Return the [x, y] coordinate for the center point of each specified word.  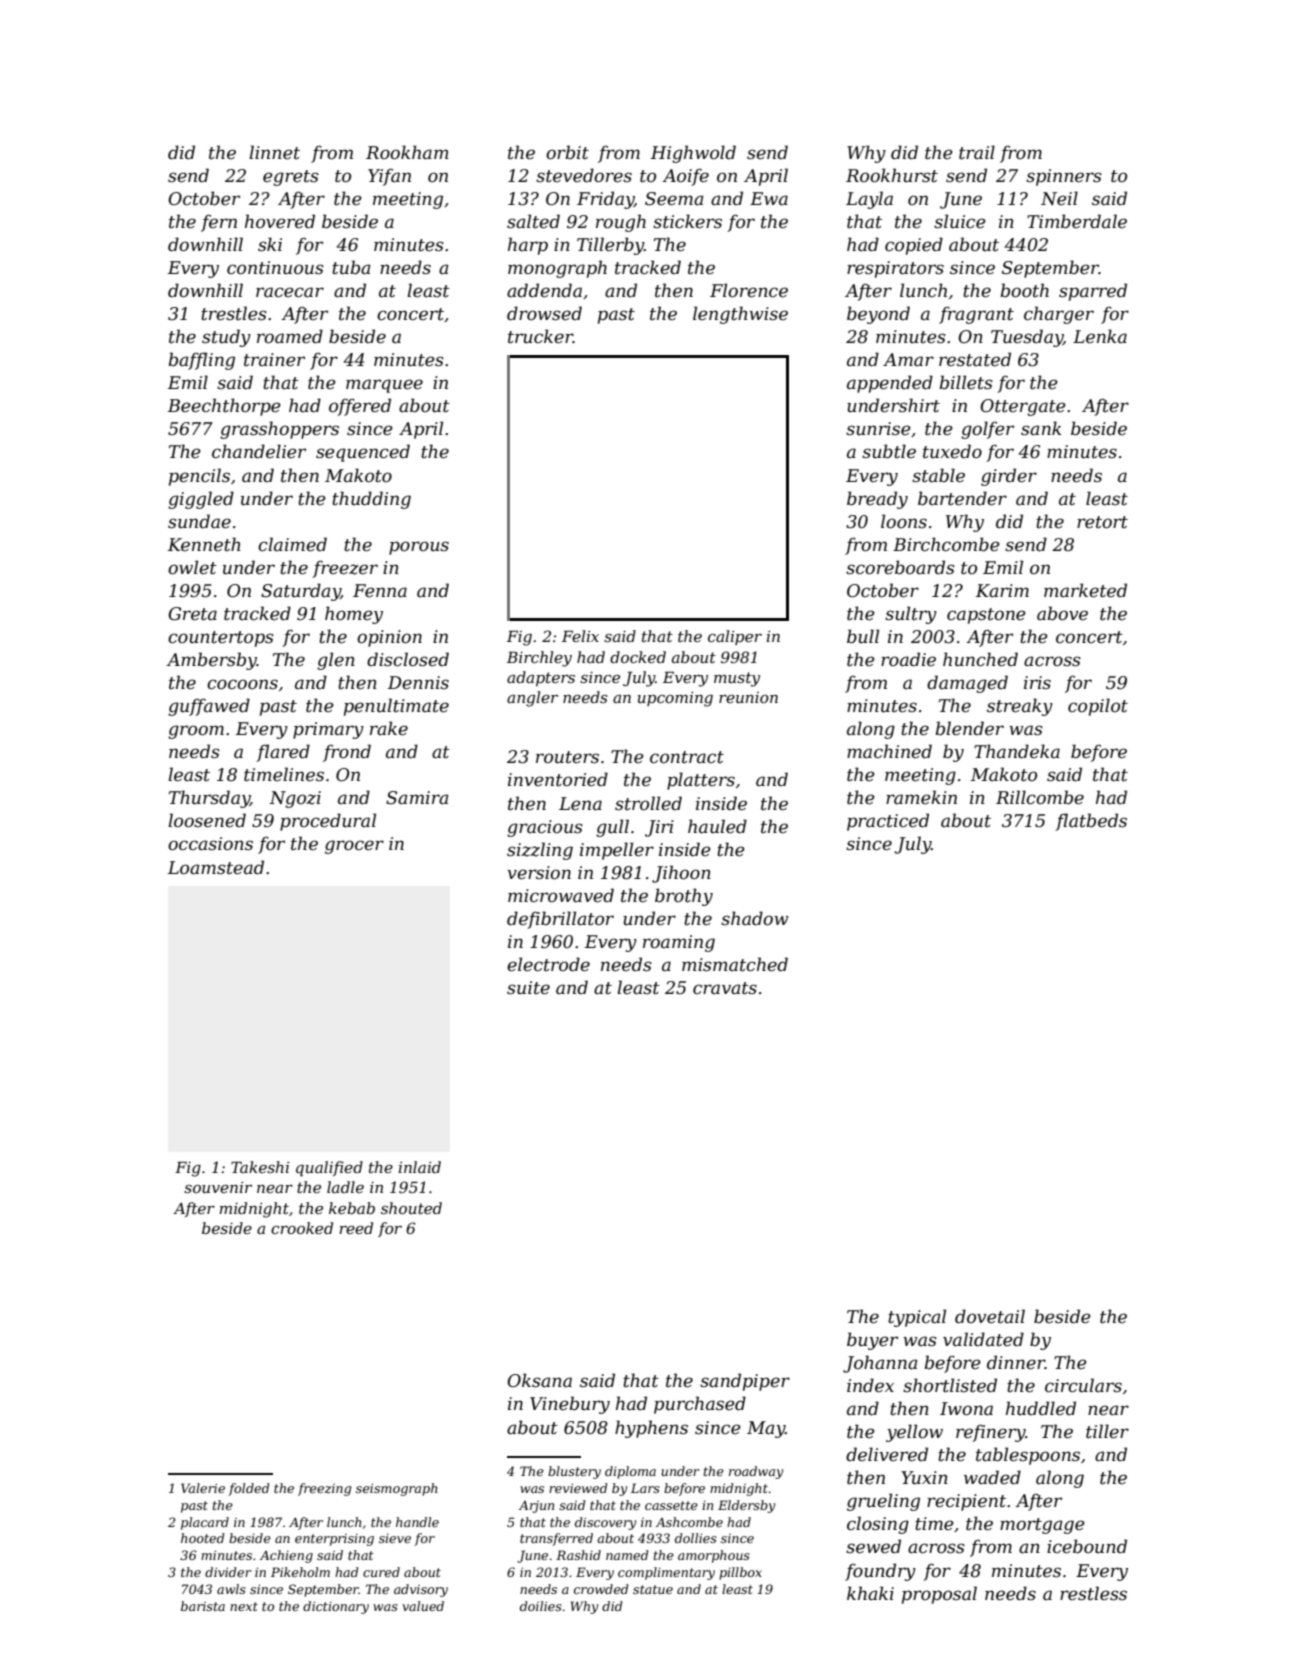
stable [938, 475]
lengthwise [740, 315]
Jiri [659, 828]
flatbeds [1091, 822]
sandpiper [745, 1382]
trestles [234, 313]
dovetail [990, 1316]
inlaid [420, 1167]
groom [196, 732]
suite [528, 988]
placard [205, 1523]
